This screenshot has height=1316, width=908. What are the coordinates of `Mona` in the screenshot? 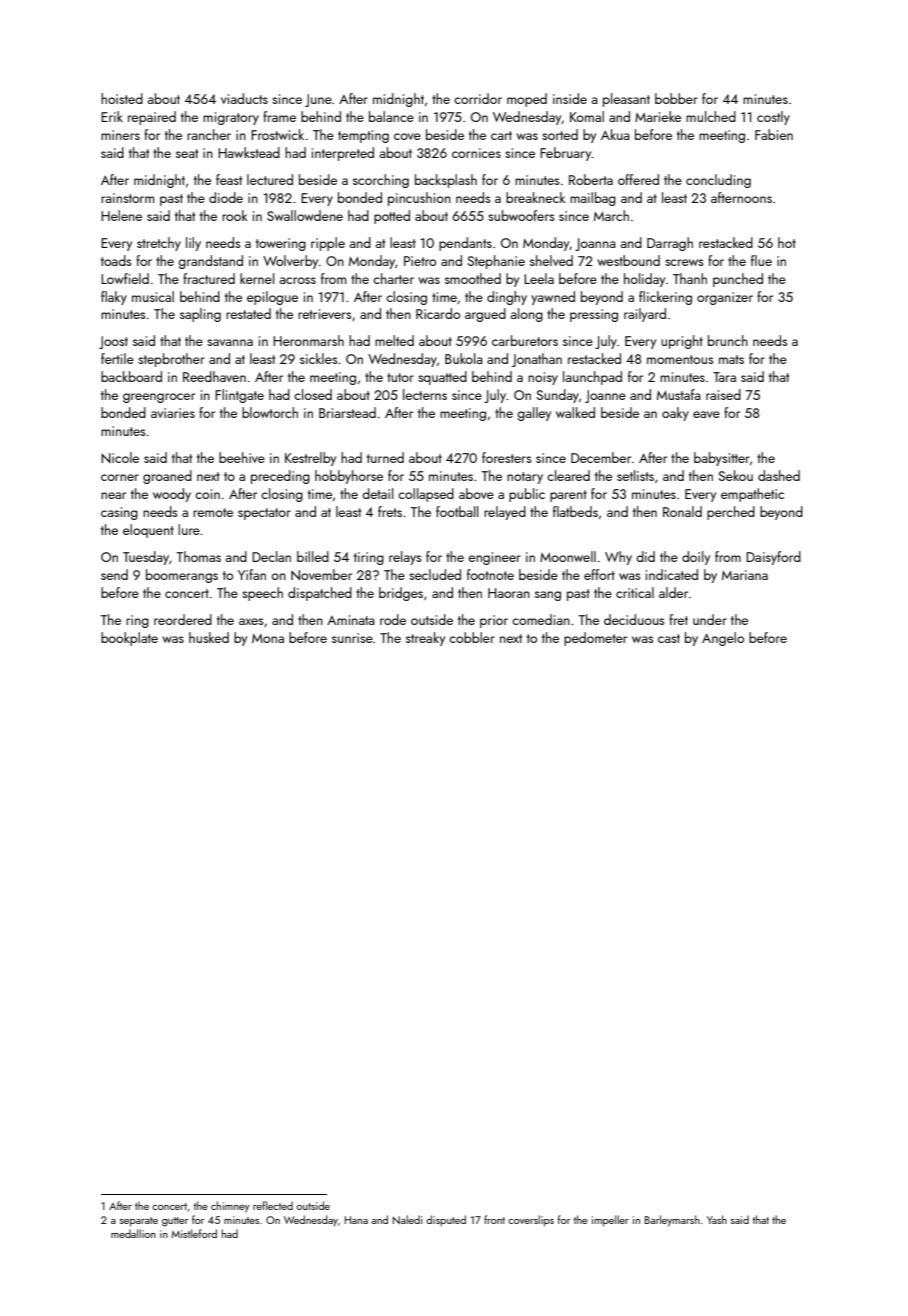 It's located at (268, 638).
